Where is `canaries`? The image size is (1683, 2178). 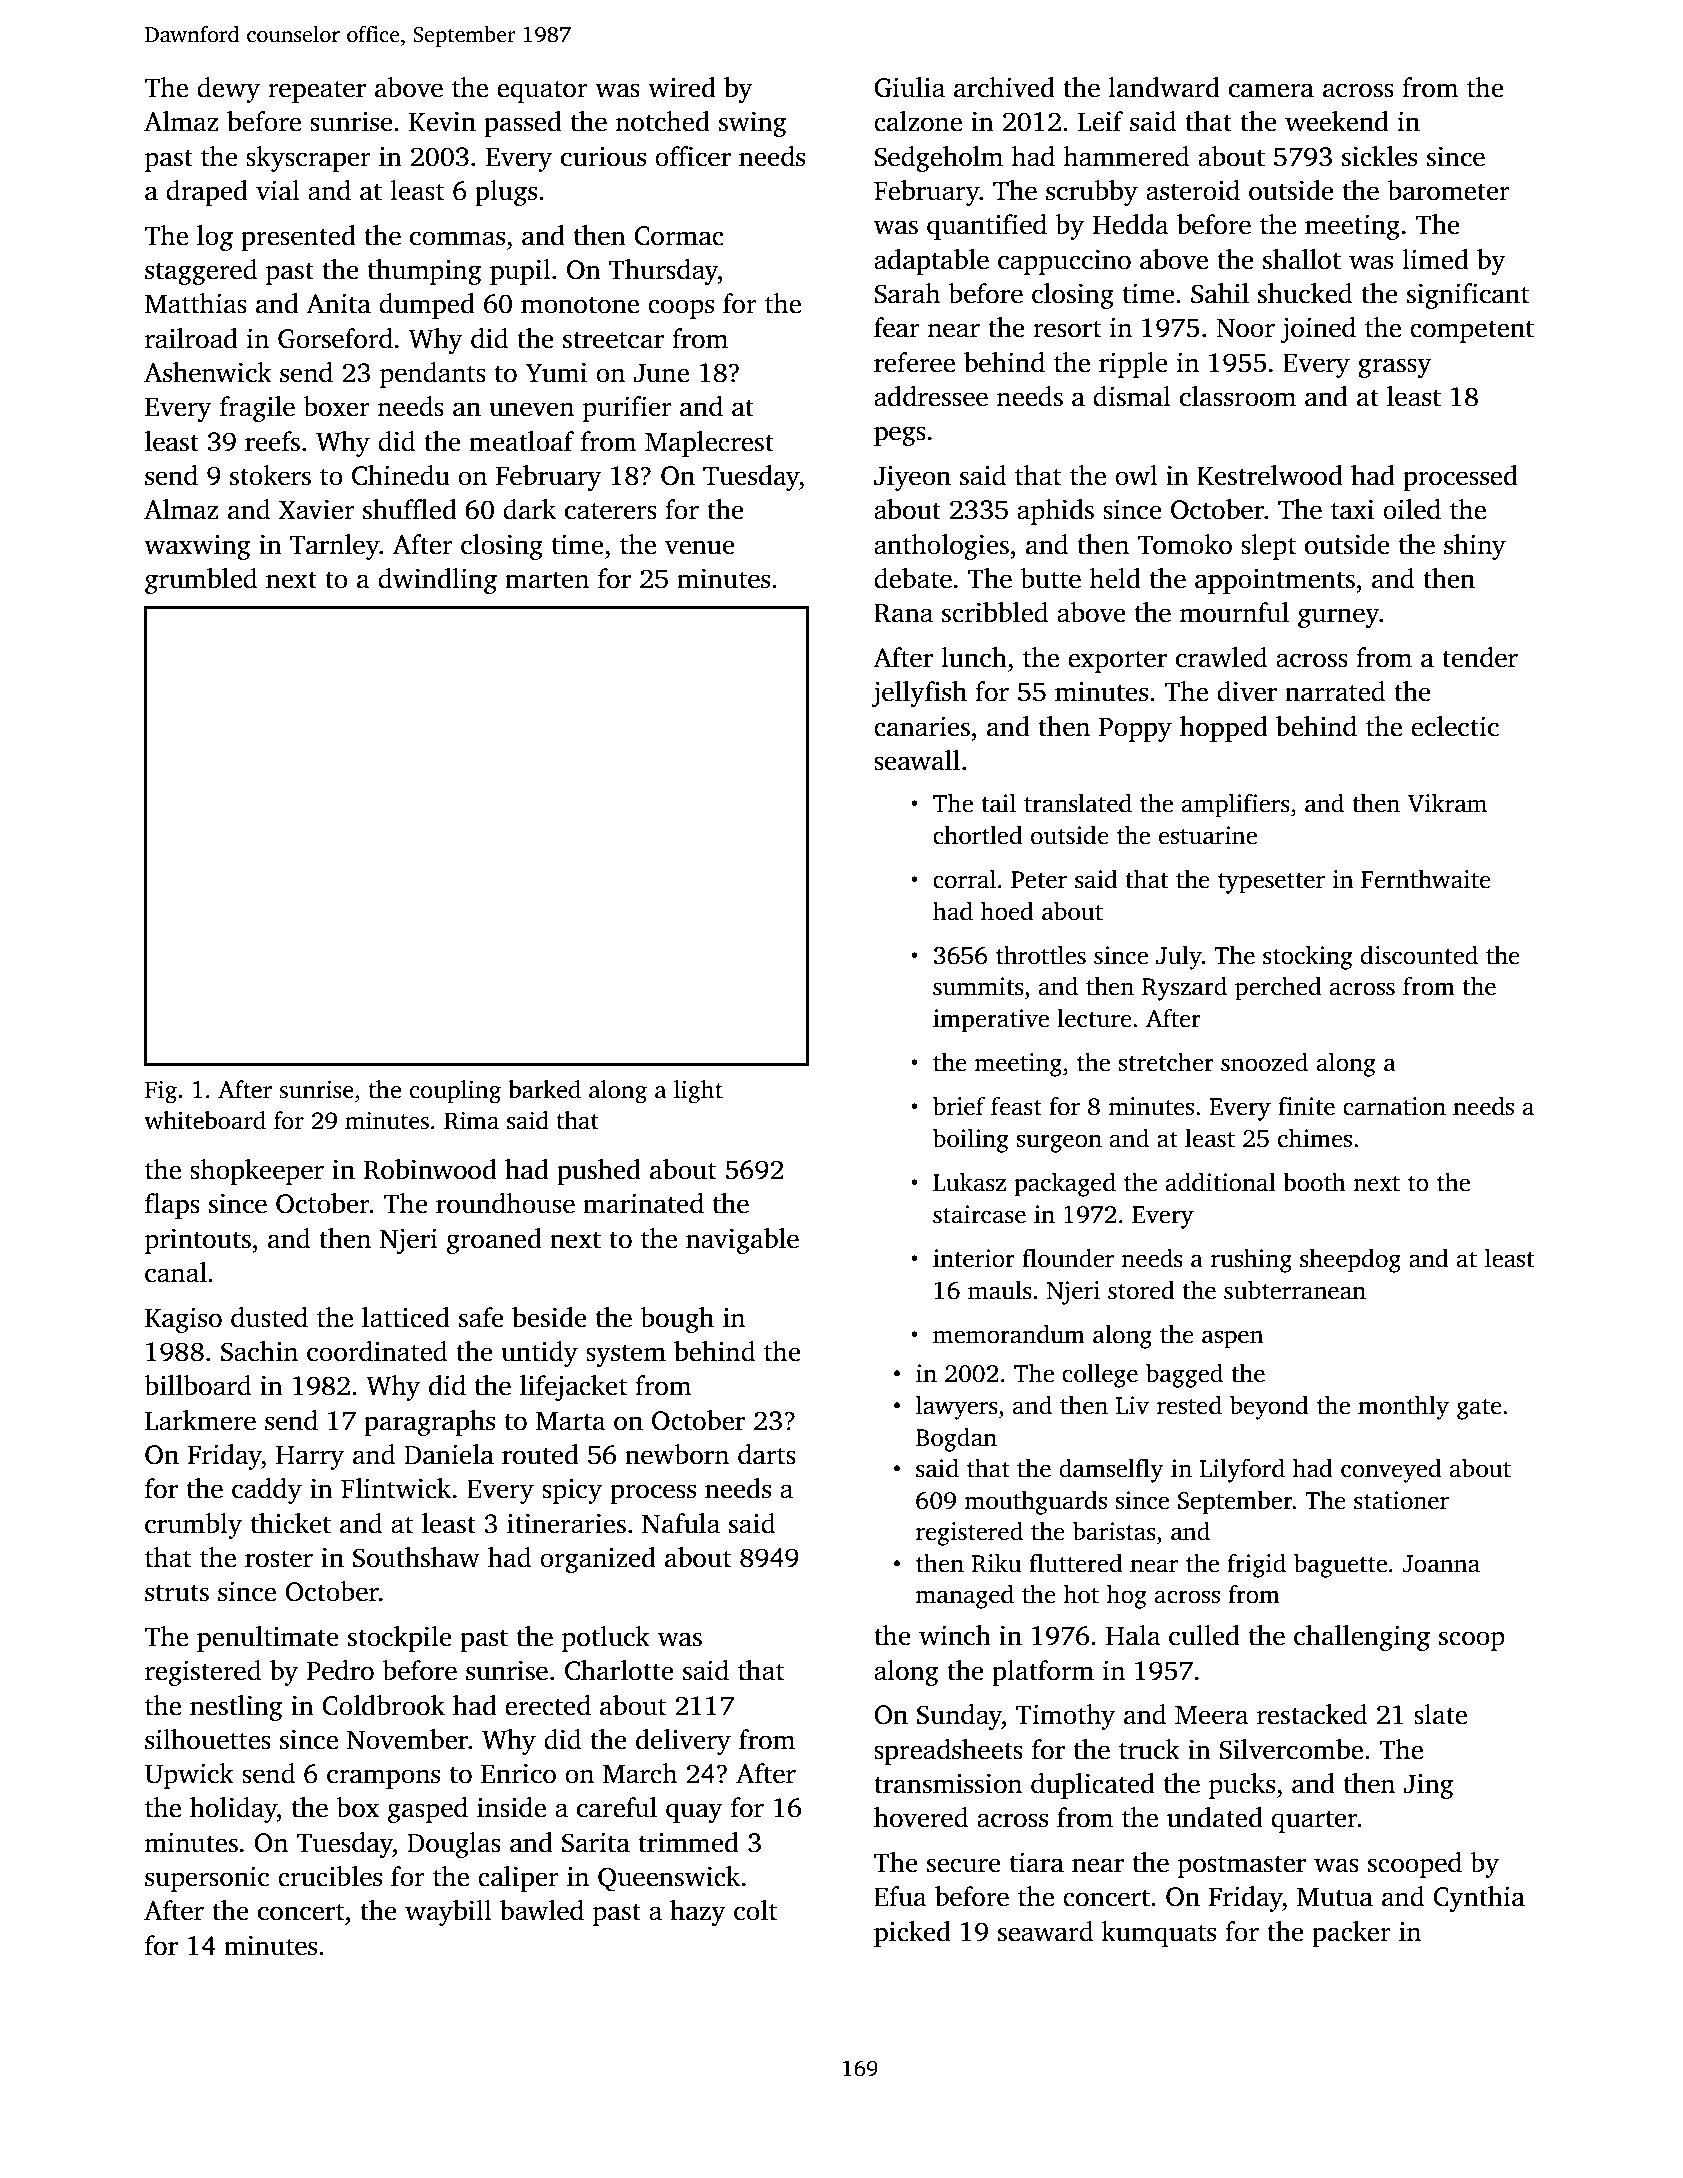 canaries is located at coordinates (922, 727).
